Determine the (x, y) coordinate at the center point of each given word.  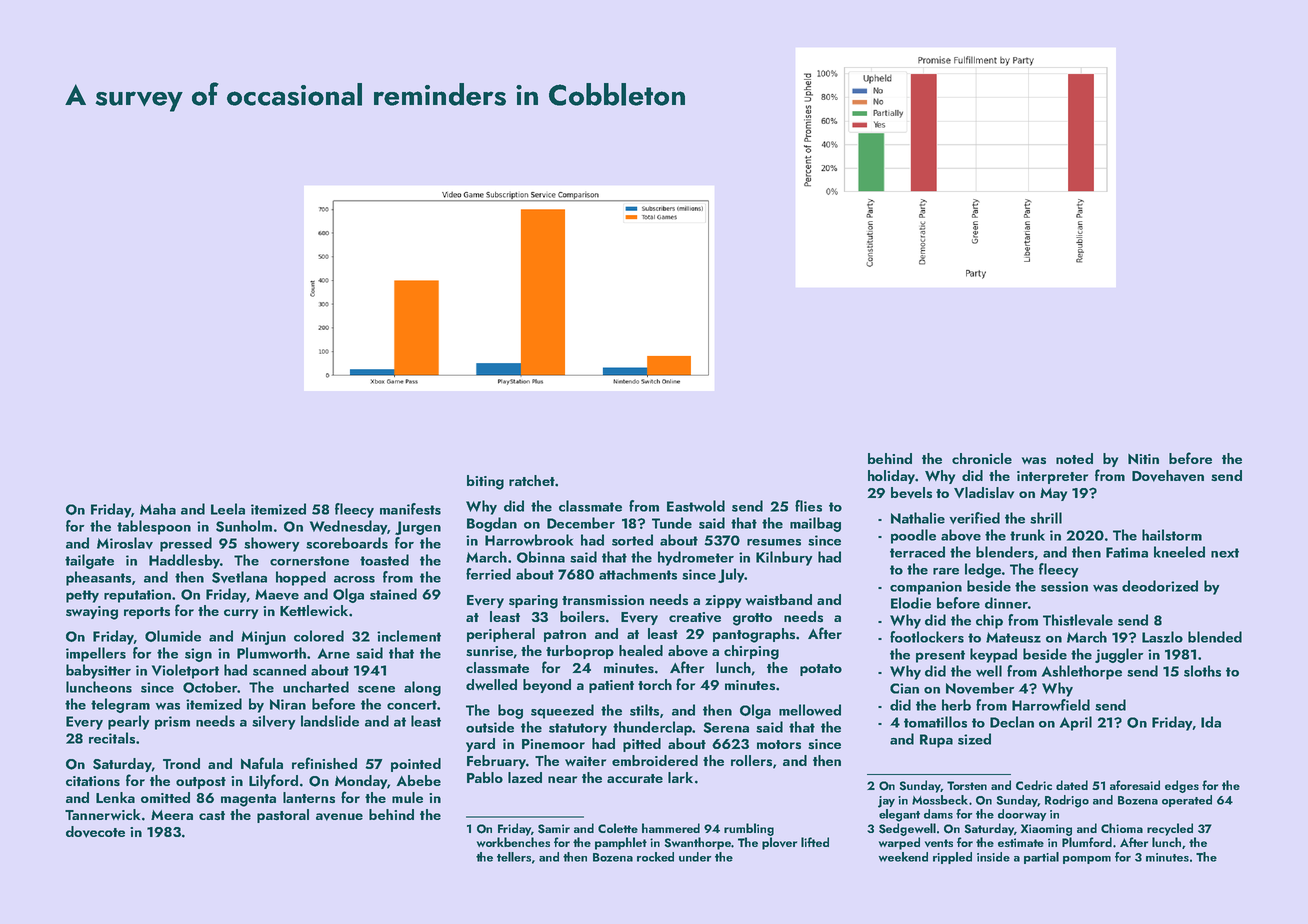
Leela (228, 509)
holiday (891, 477)
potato (821, 670)
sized (974, 739)
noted (1074, 458)
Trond (181, 763)
